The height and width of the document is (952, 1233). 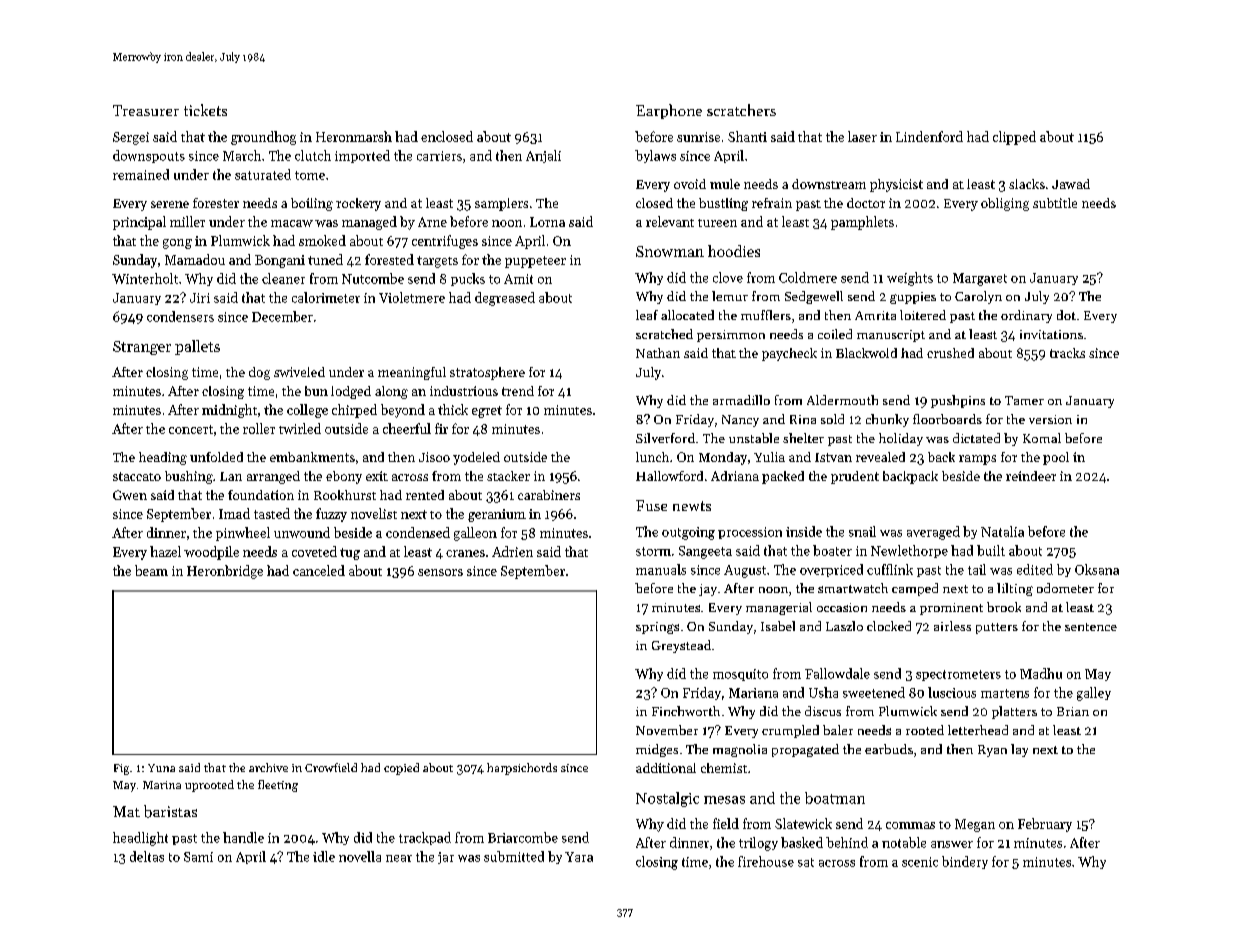 I want to click on Shanti, so click(x=747, y=136).
